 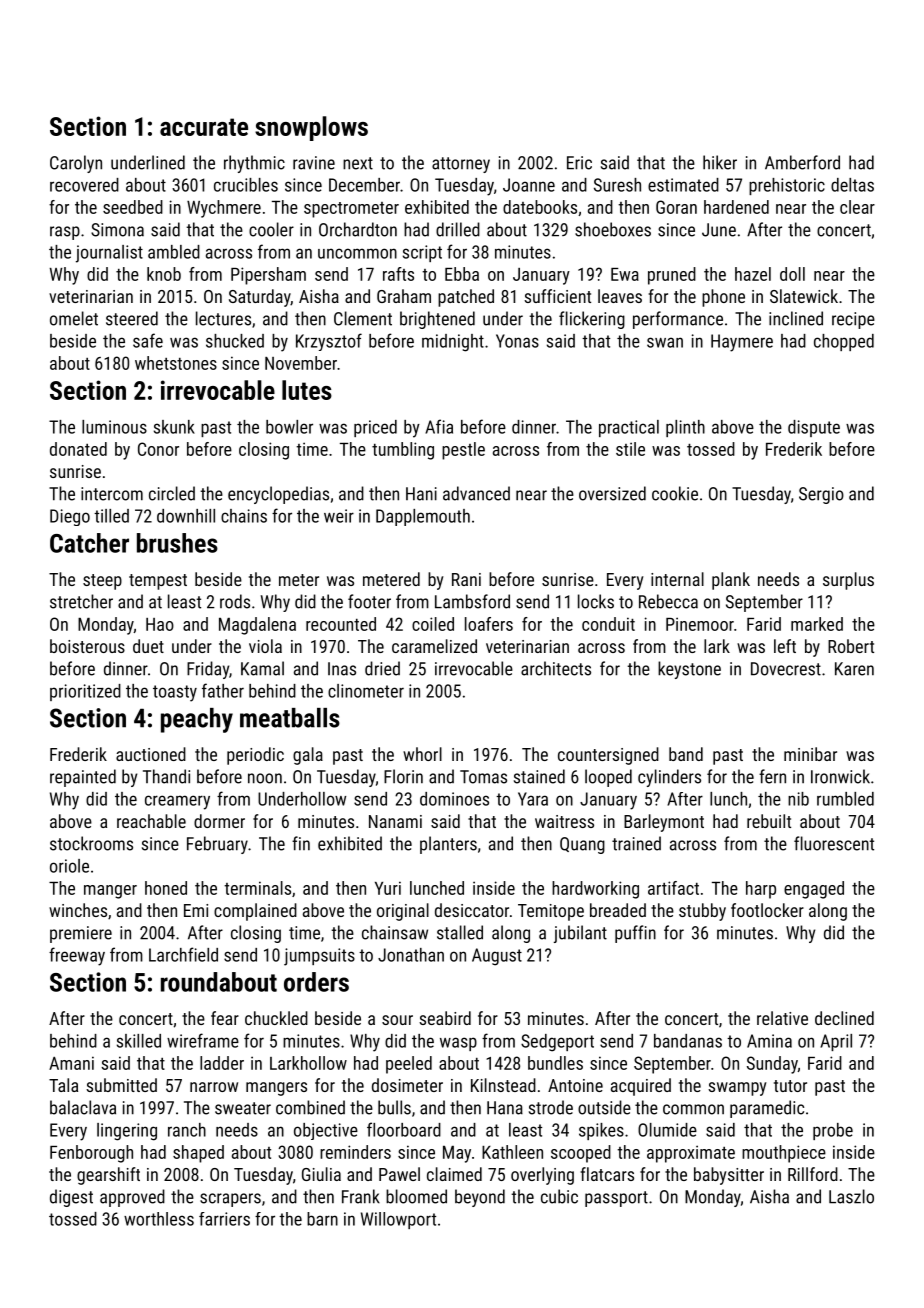 What do you see at coordinates (461, 165) in the screenshot?
I see `attorney` at bounding box center [461, 165].
